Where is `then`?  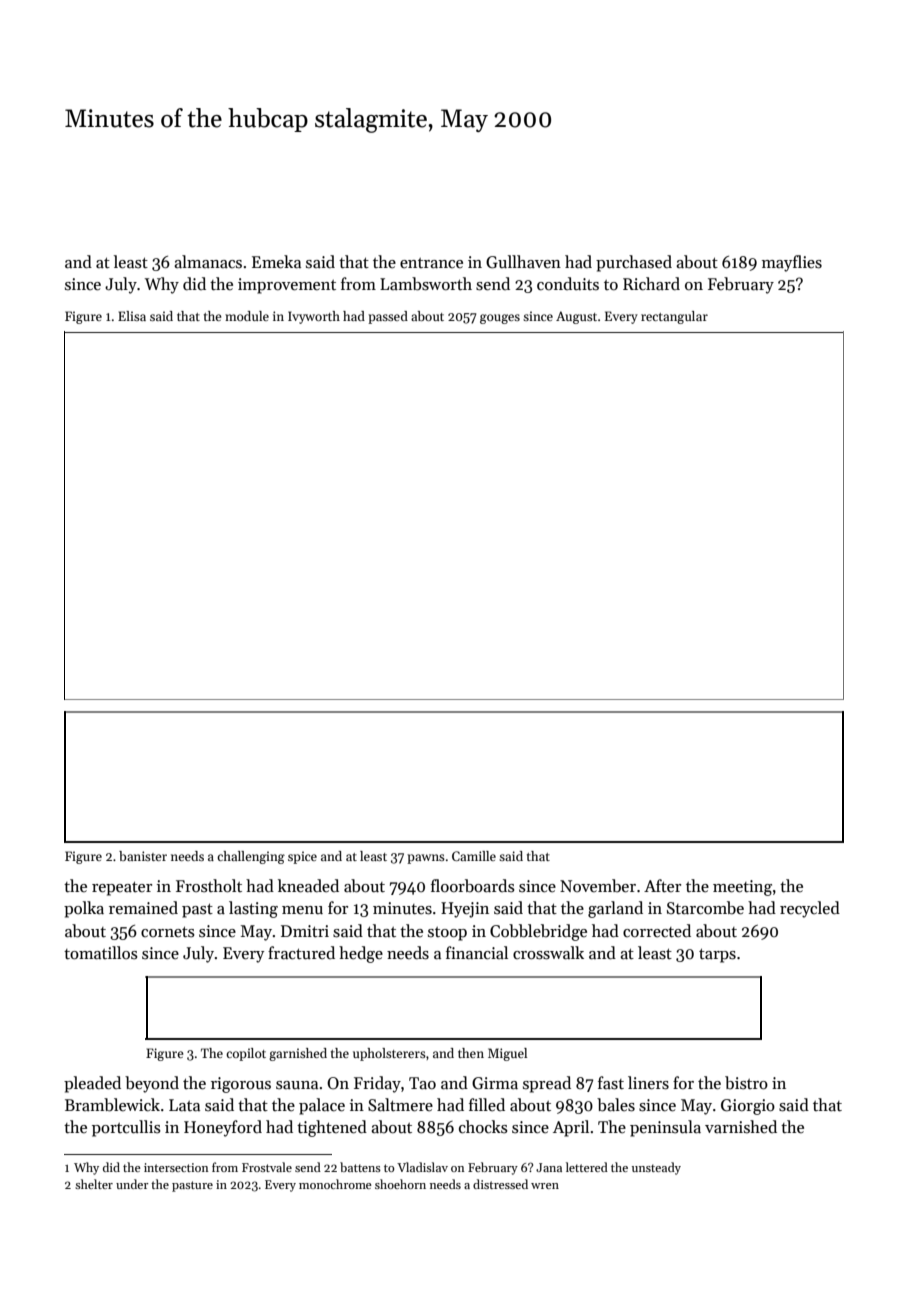 then is located at coordinates (471, 1053).
